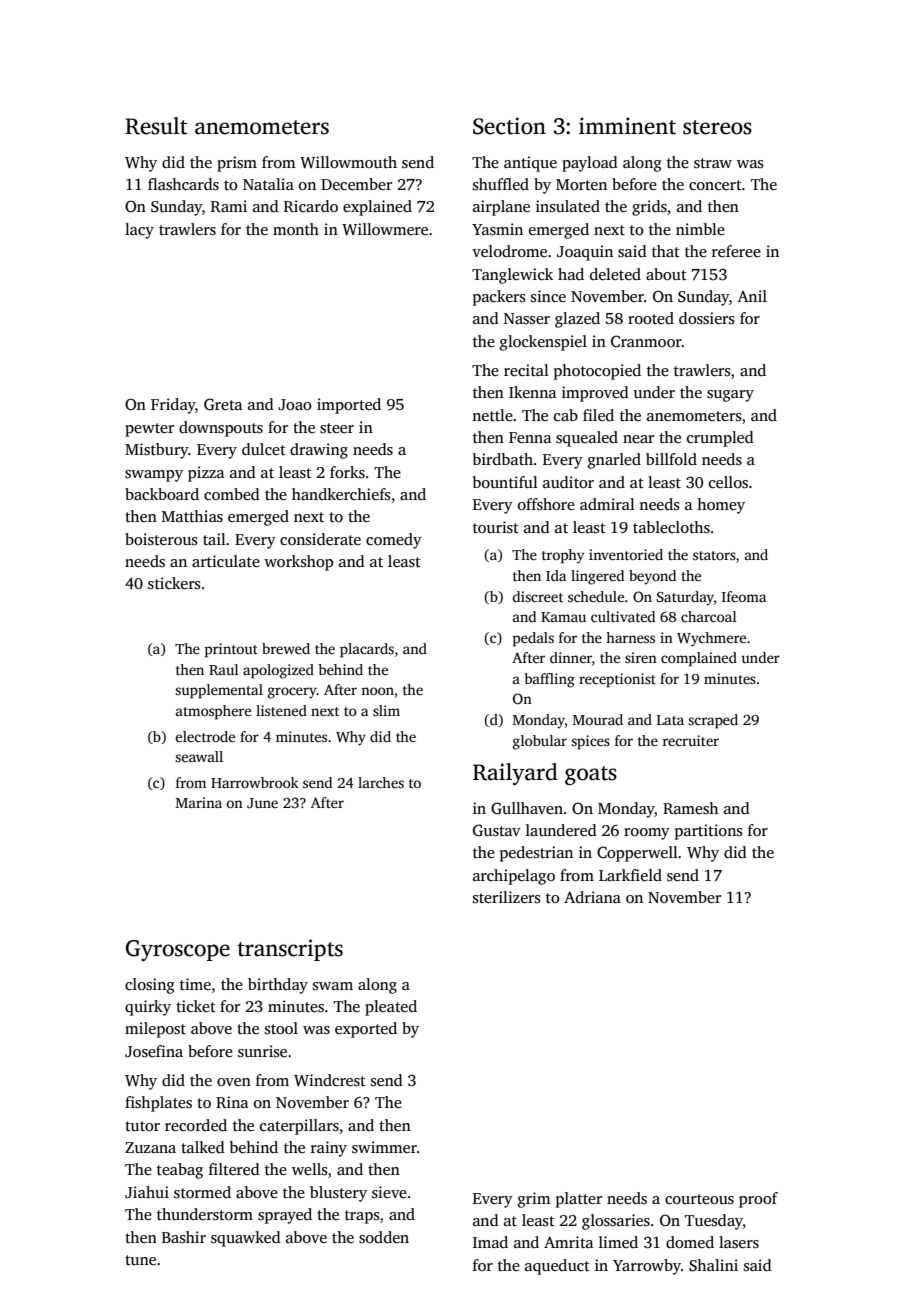 This page has height=1316, width=908. What do you see at coordinates (384, 1147) in the page?
I see `swimmer` at bounding box center [384, 1147].
